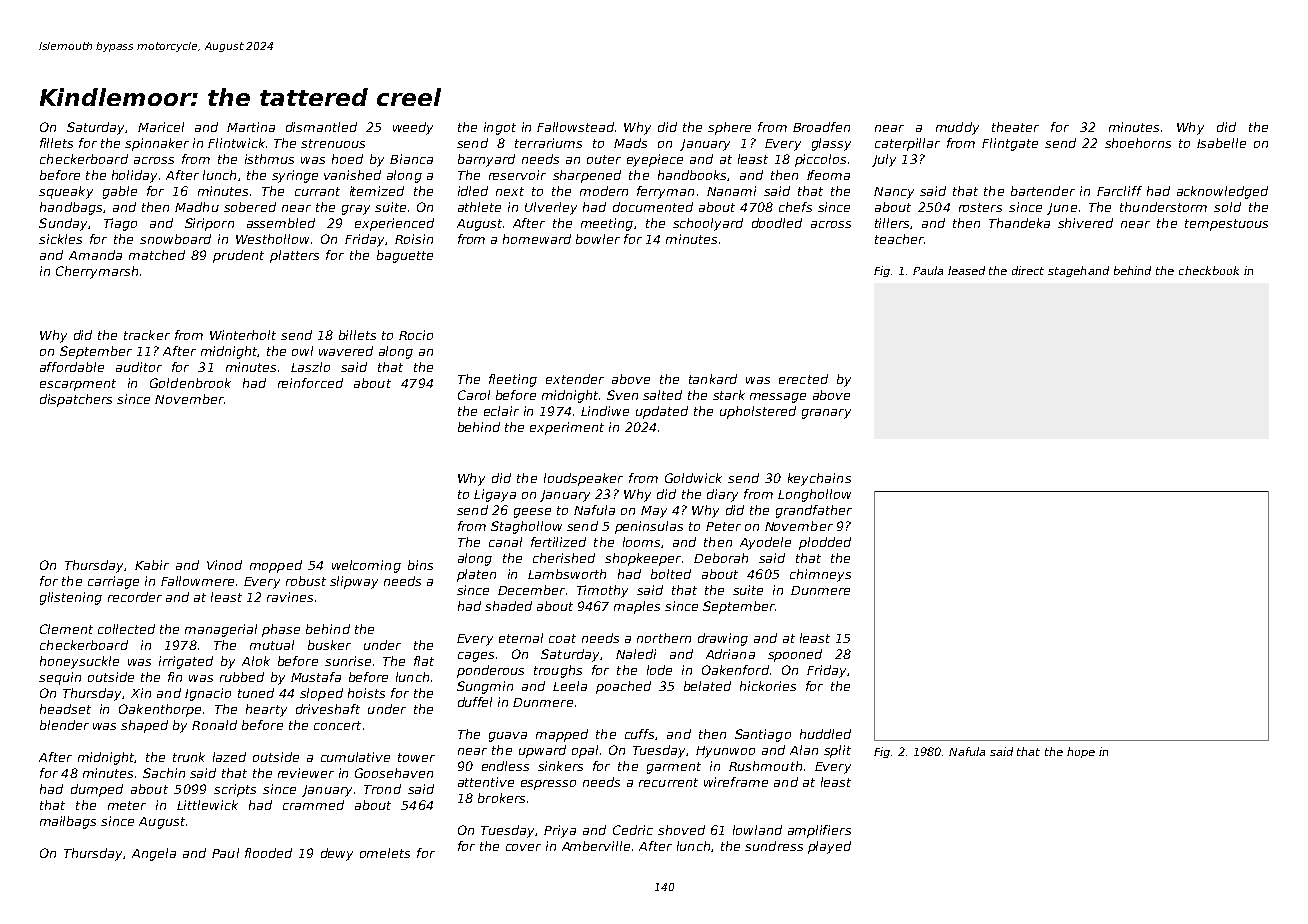 Image resolution: width=1308 pixels, height=924 pixels. Describe the element at coordinates (639, 734) in the image. I see `cuffs` at that location.
